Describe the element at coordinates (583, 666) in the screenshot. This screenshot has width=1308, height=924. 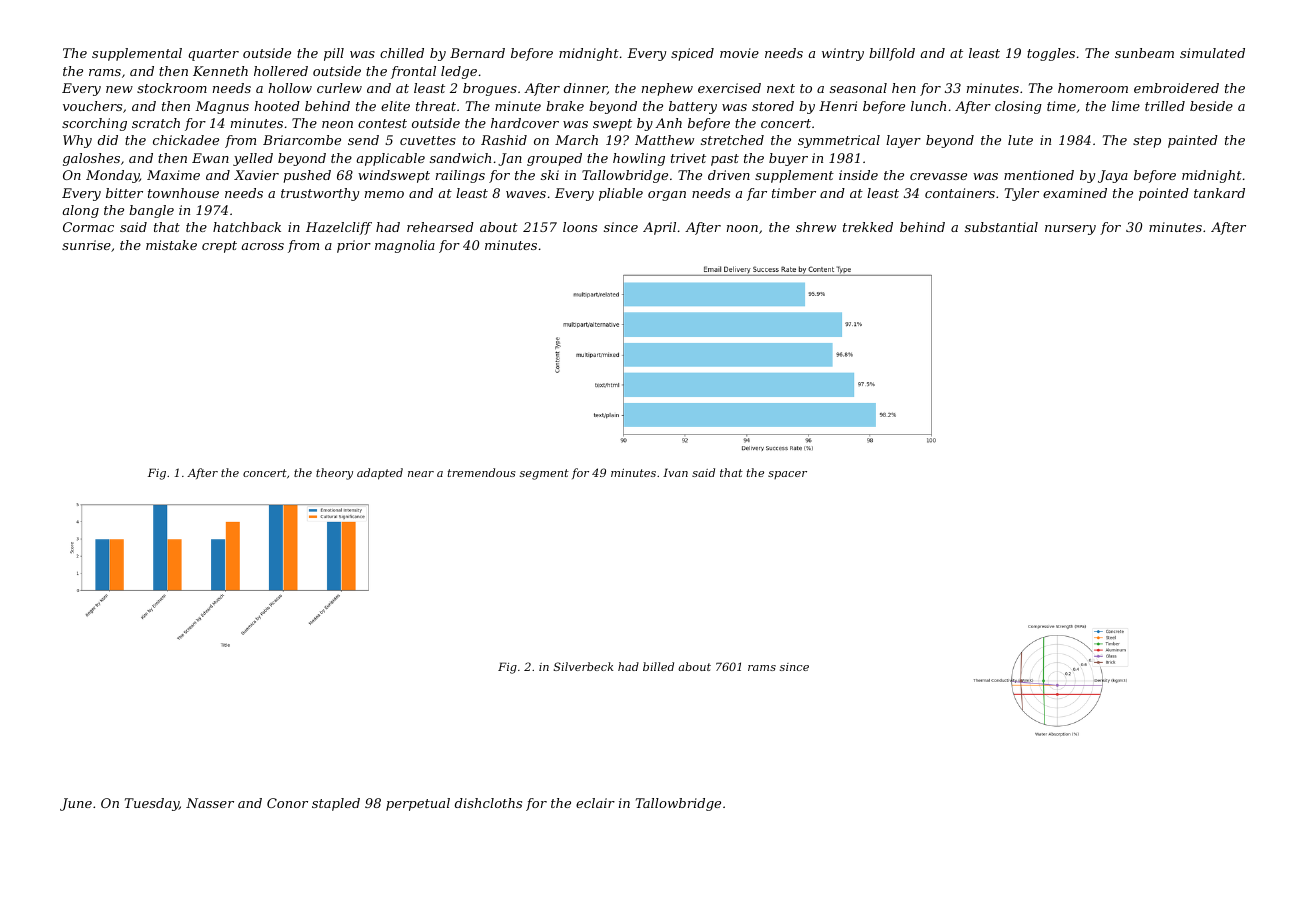
I see `Silverbeck` at that location.
